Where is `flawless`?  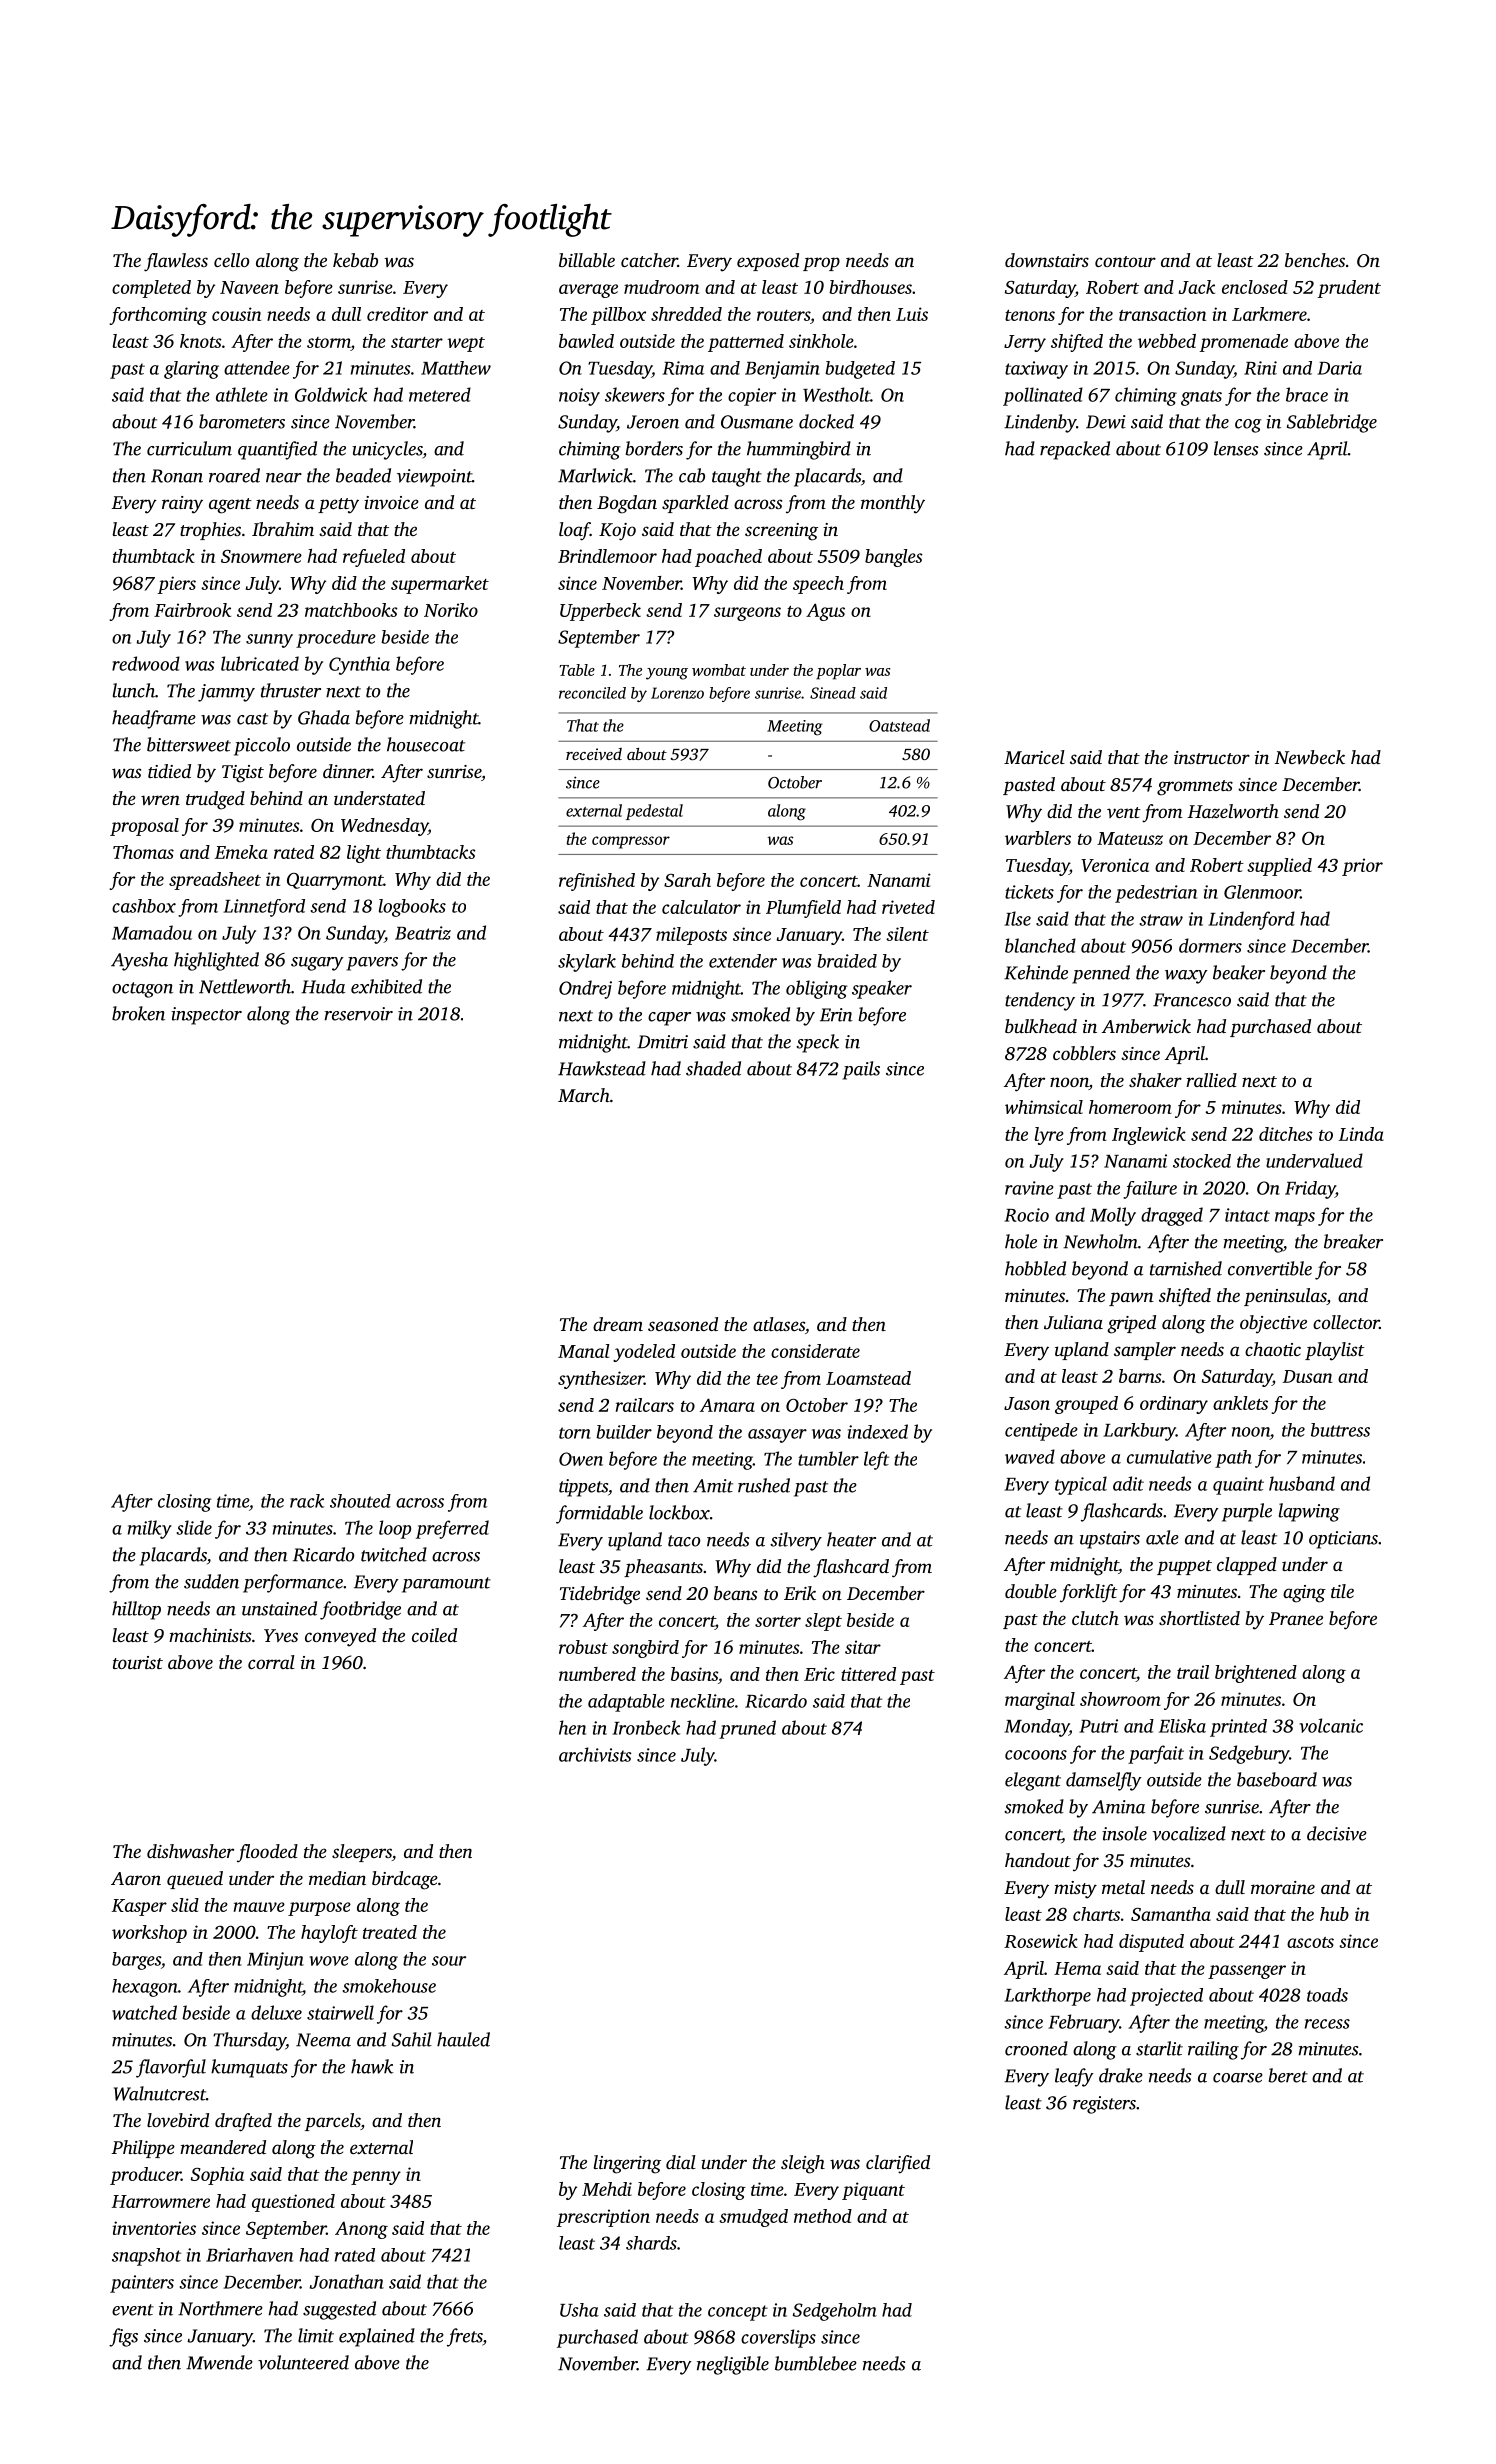 flawless is located at coordinates (176, 262).
